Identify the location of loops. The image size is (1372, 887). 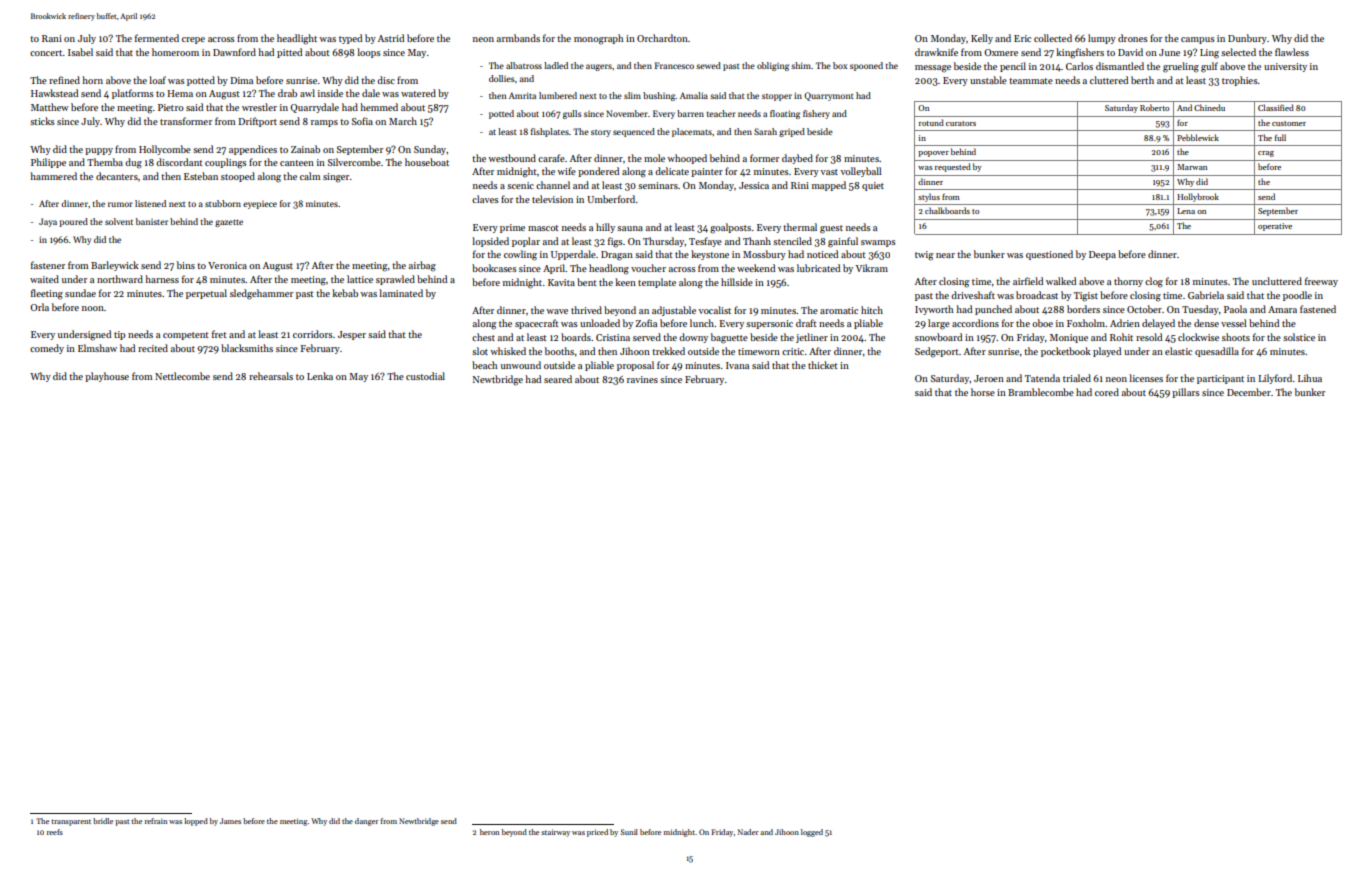
(368, 53).
